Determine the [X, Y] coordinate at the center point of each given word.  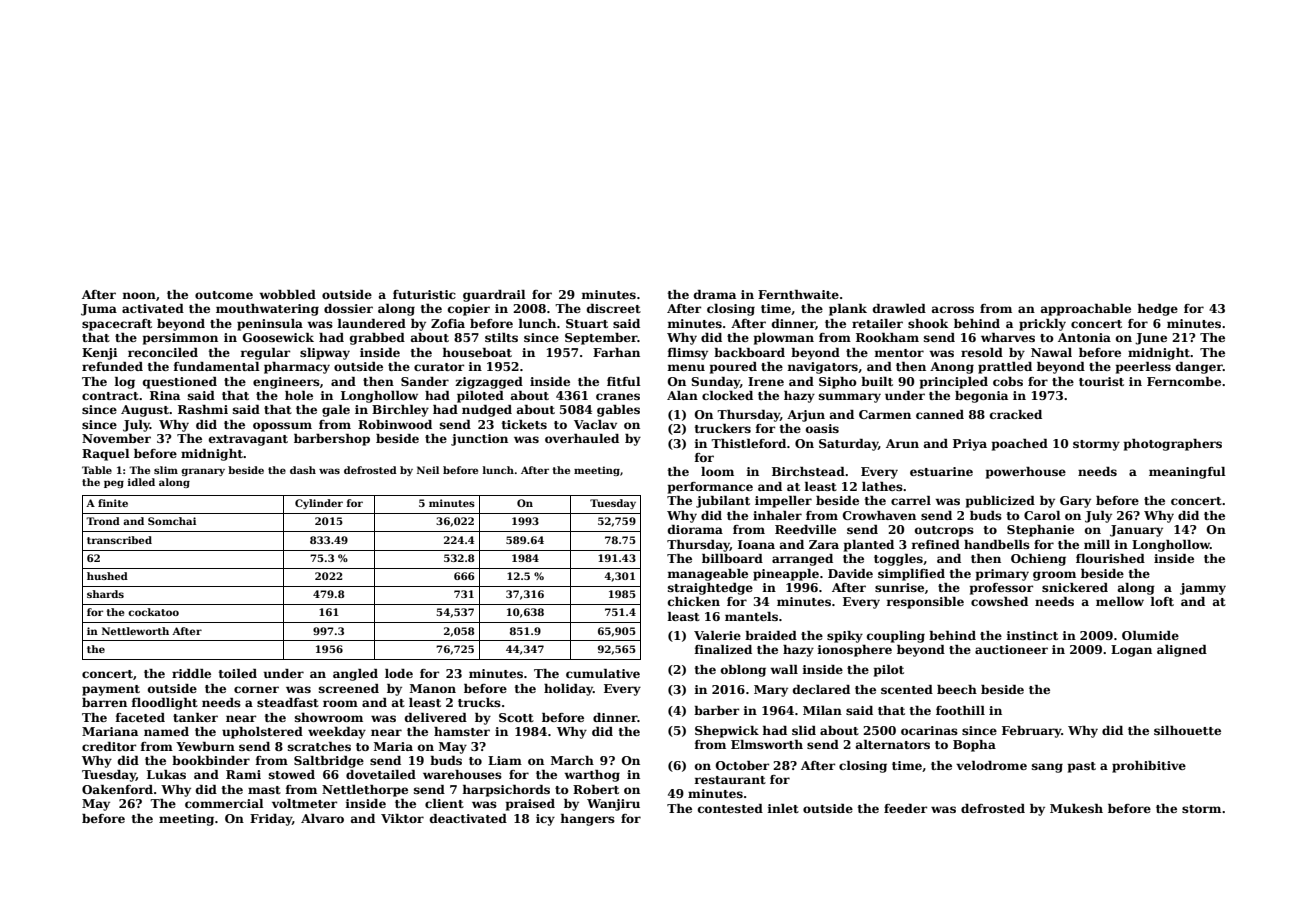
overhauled [582, 438]
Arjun [806, 416]
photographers [1173, 445]
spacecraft [117, 325]
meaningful [1187, 473]
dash [303, 470]
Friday [271, 820]
